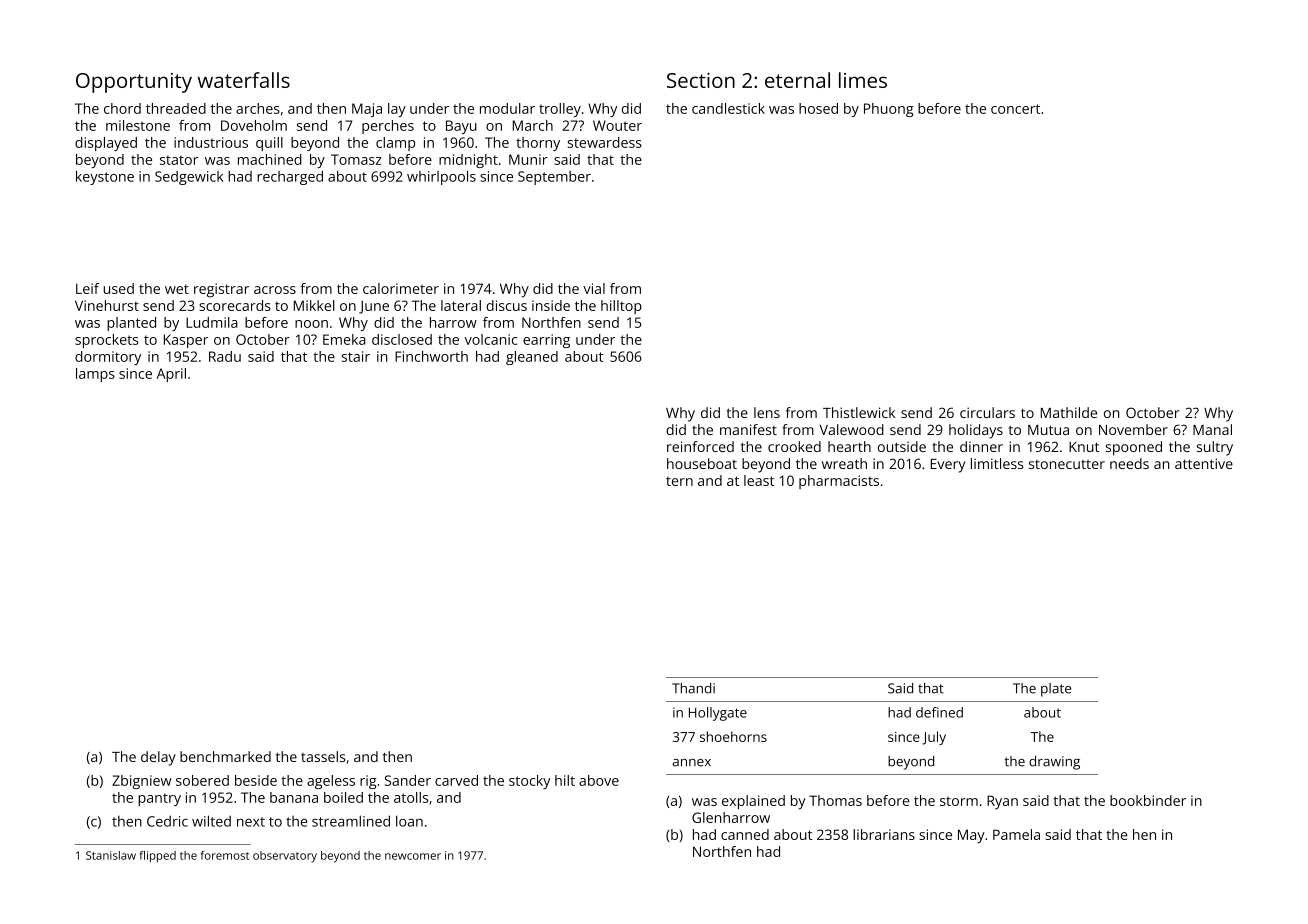 The height and width of the page is (924, 1308). I want to click on gleaned, so click(532, 358).
